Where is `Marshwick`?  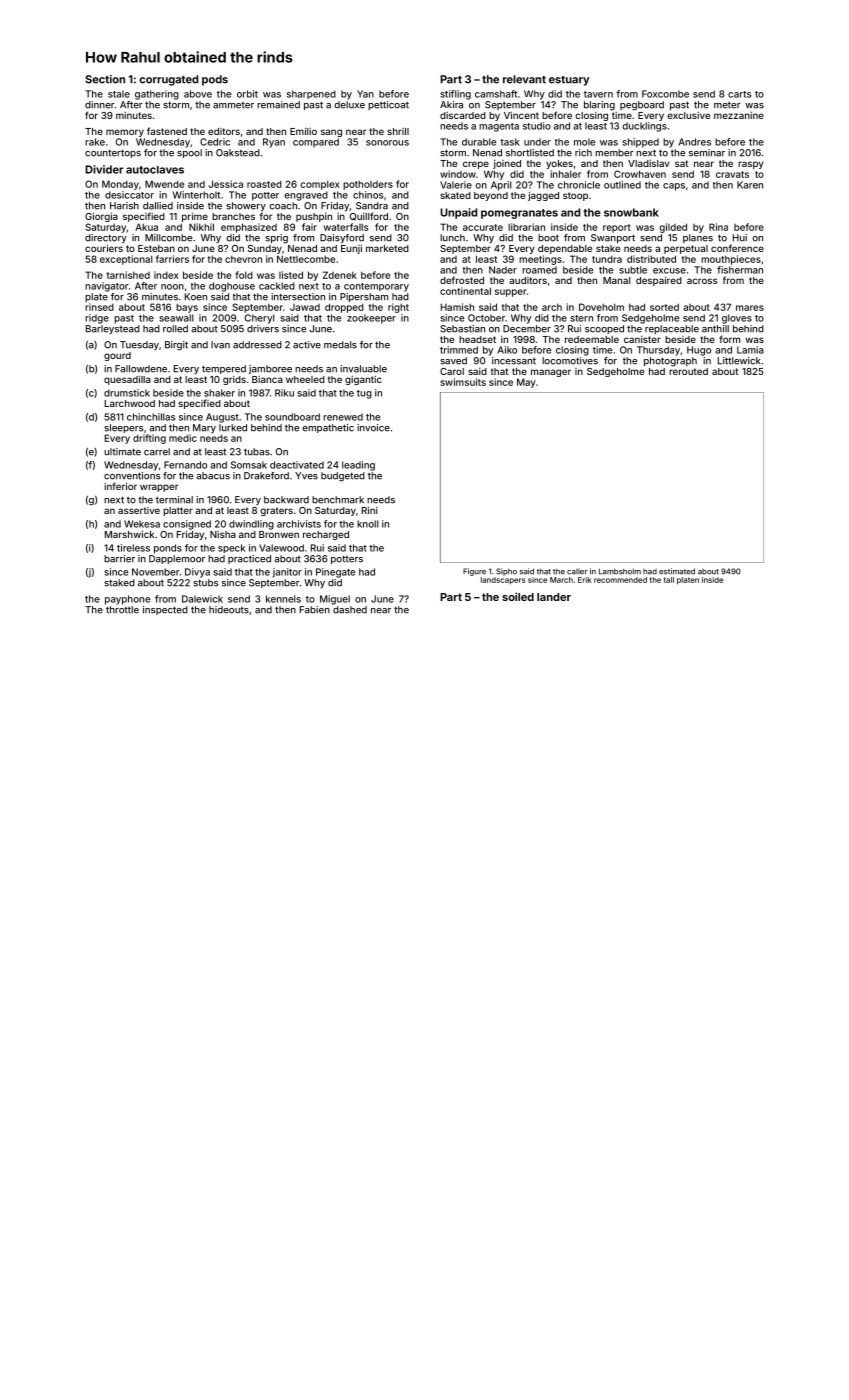
Marshwick is located at coordinates (129, 534).
